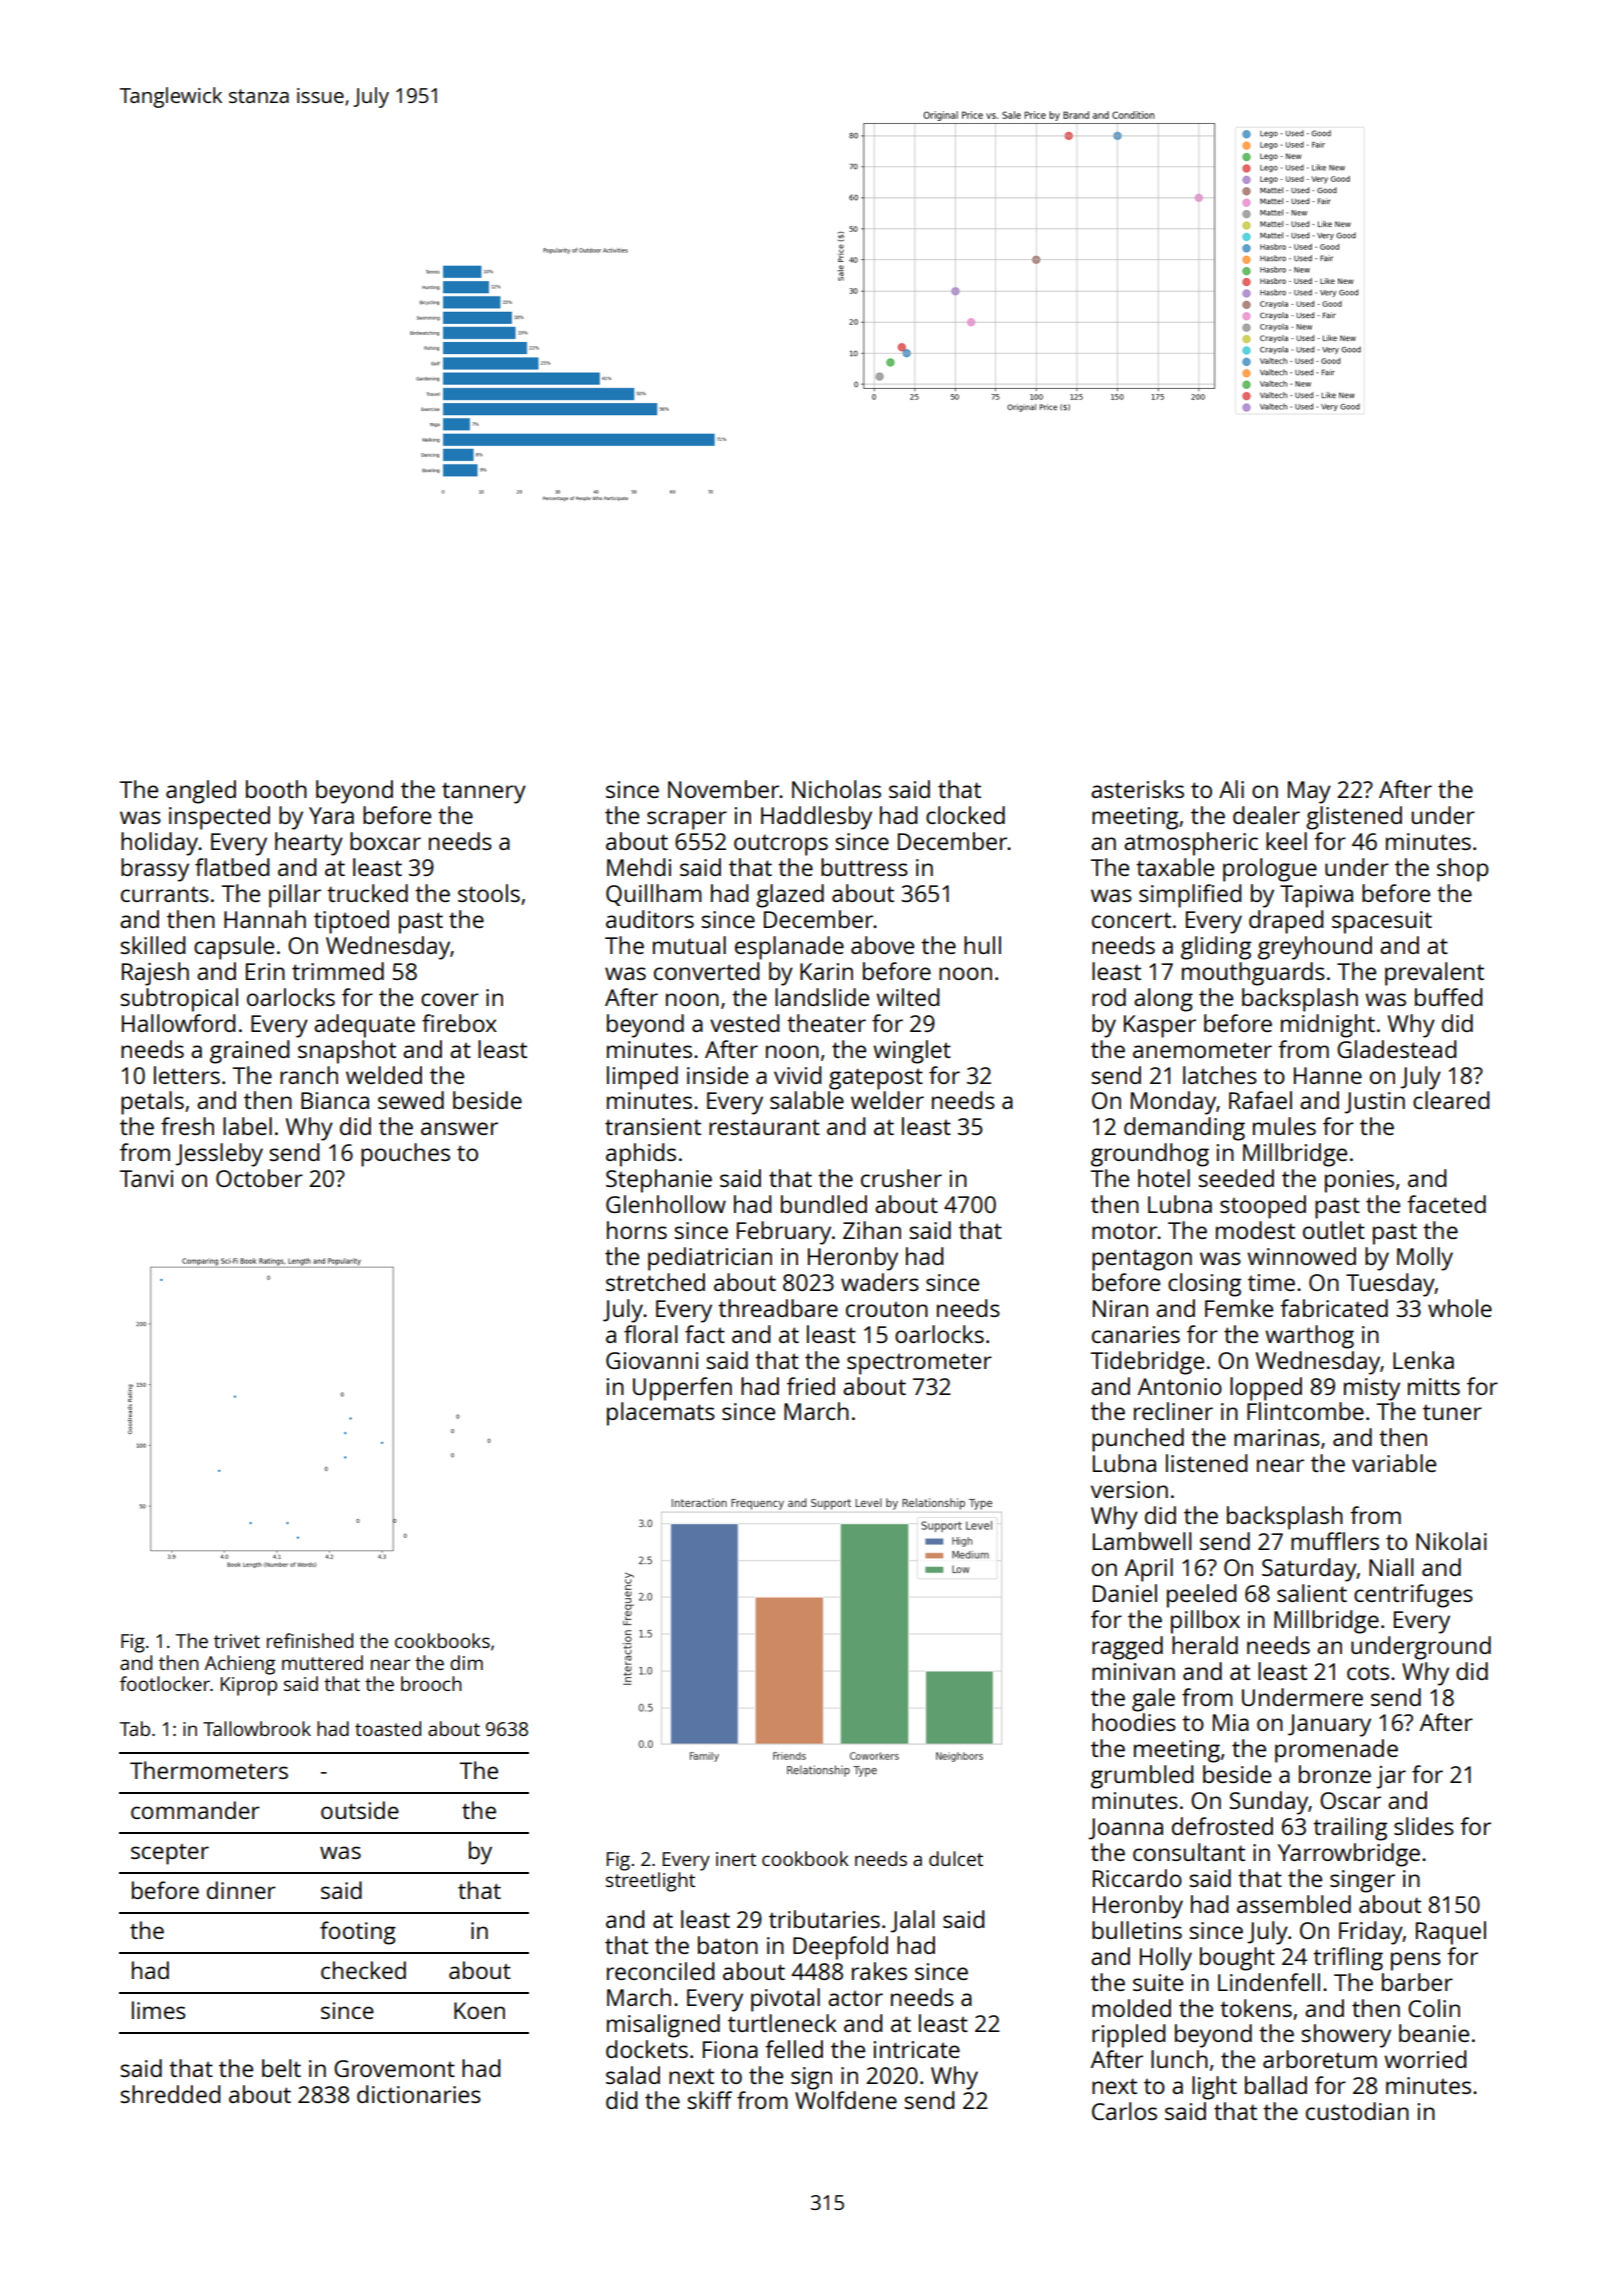 This screenshot has height=2292, width=1620. Describe the element at coordinates (1372, 1389) in the screenshot. I see `misty` at that location.
